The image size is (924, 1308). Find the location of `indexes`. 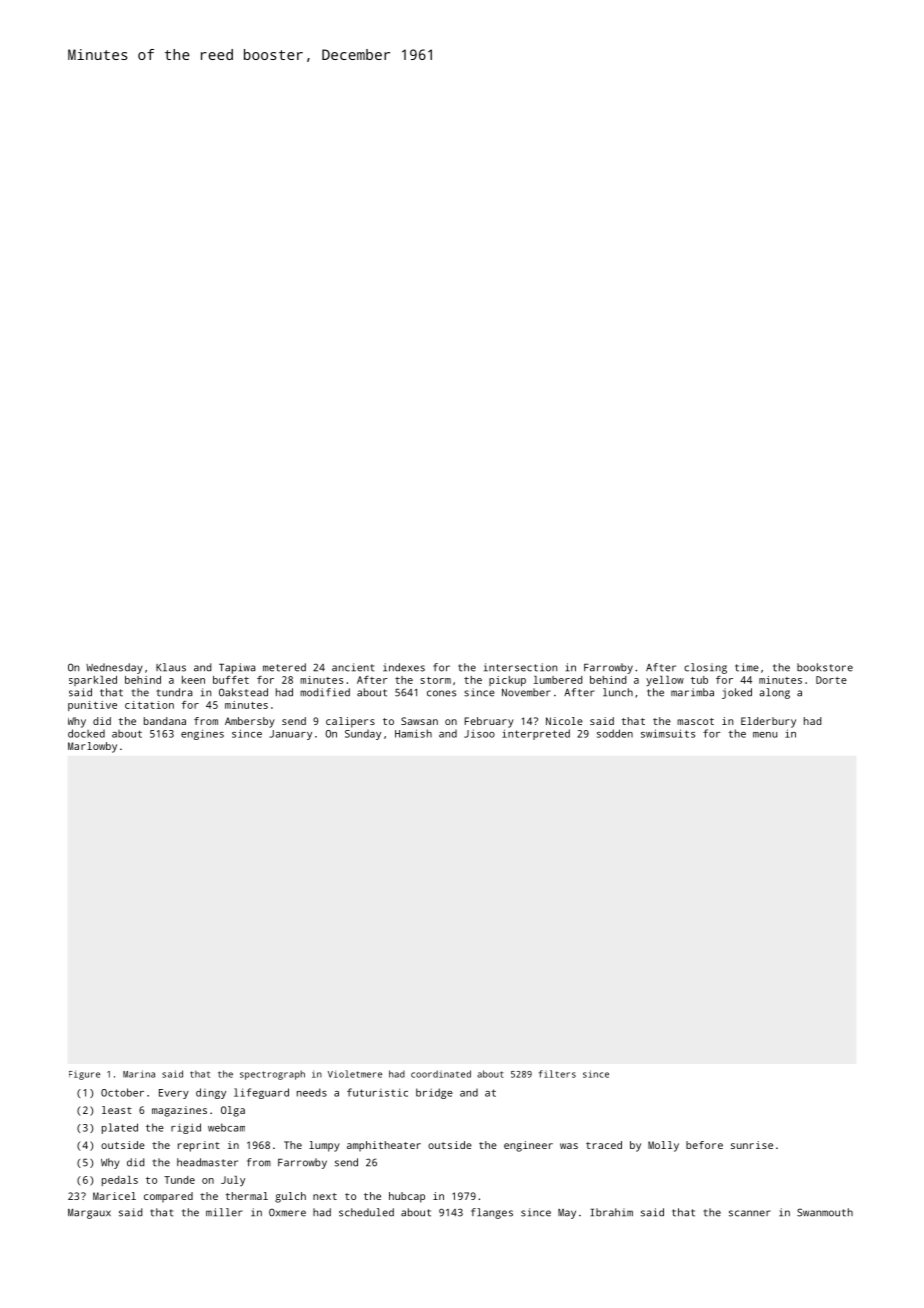

indexes is located at coordinates (404, 667).
